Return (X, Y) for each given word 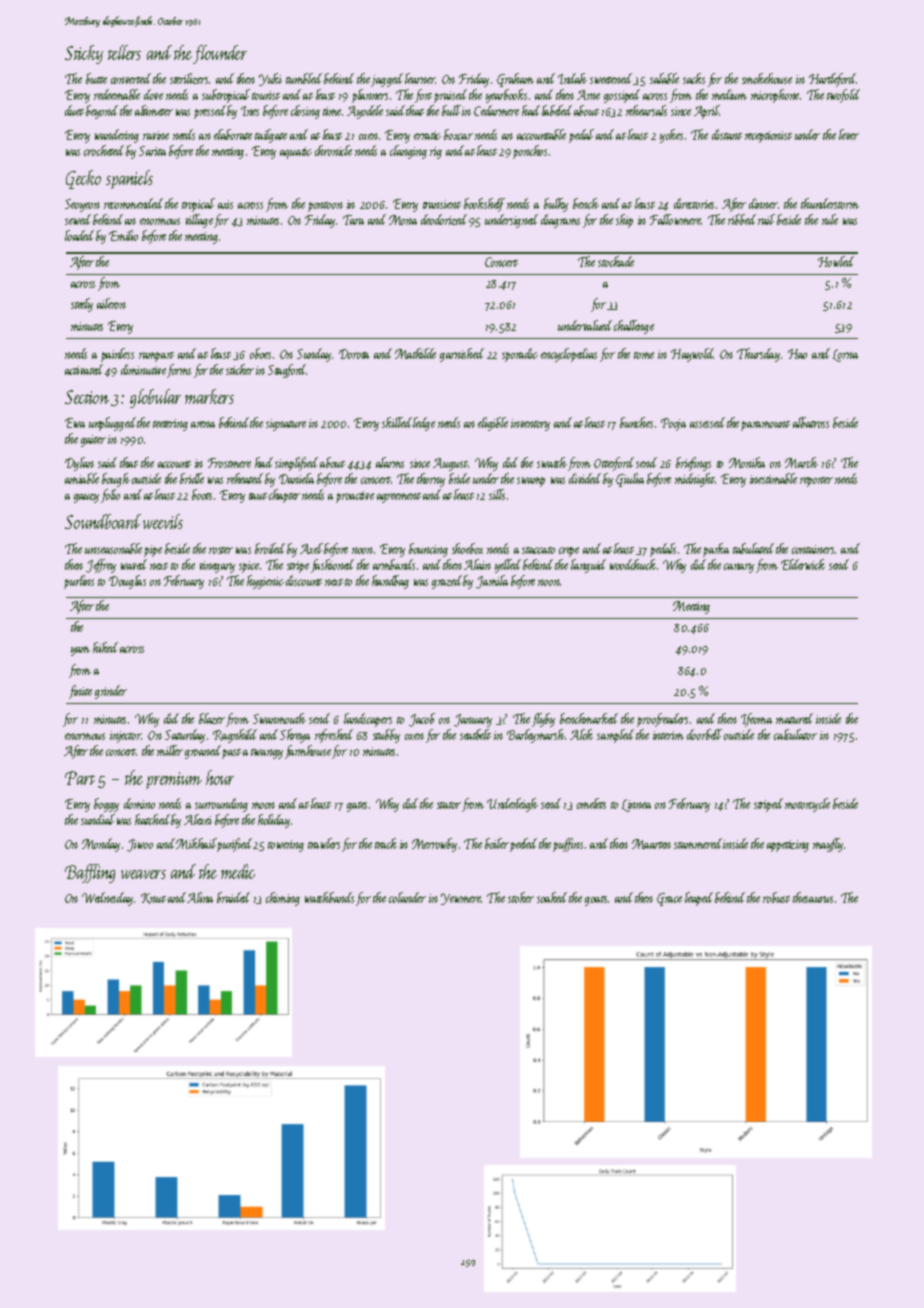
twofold (843, 96)
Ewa (75, 423)
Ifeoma (756, 720)
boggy (106, 805)
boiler (497, 843)
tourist (266, 95)
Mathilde (415, 353)
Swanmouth (279, 718)
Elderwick (803, 564)
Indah (572, 78)
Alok (581, 734)
